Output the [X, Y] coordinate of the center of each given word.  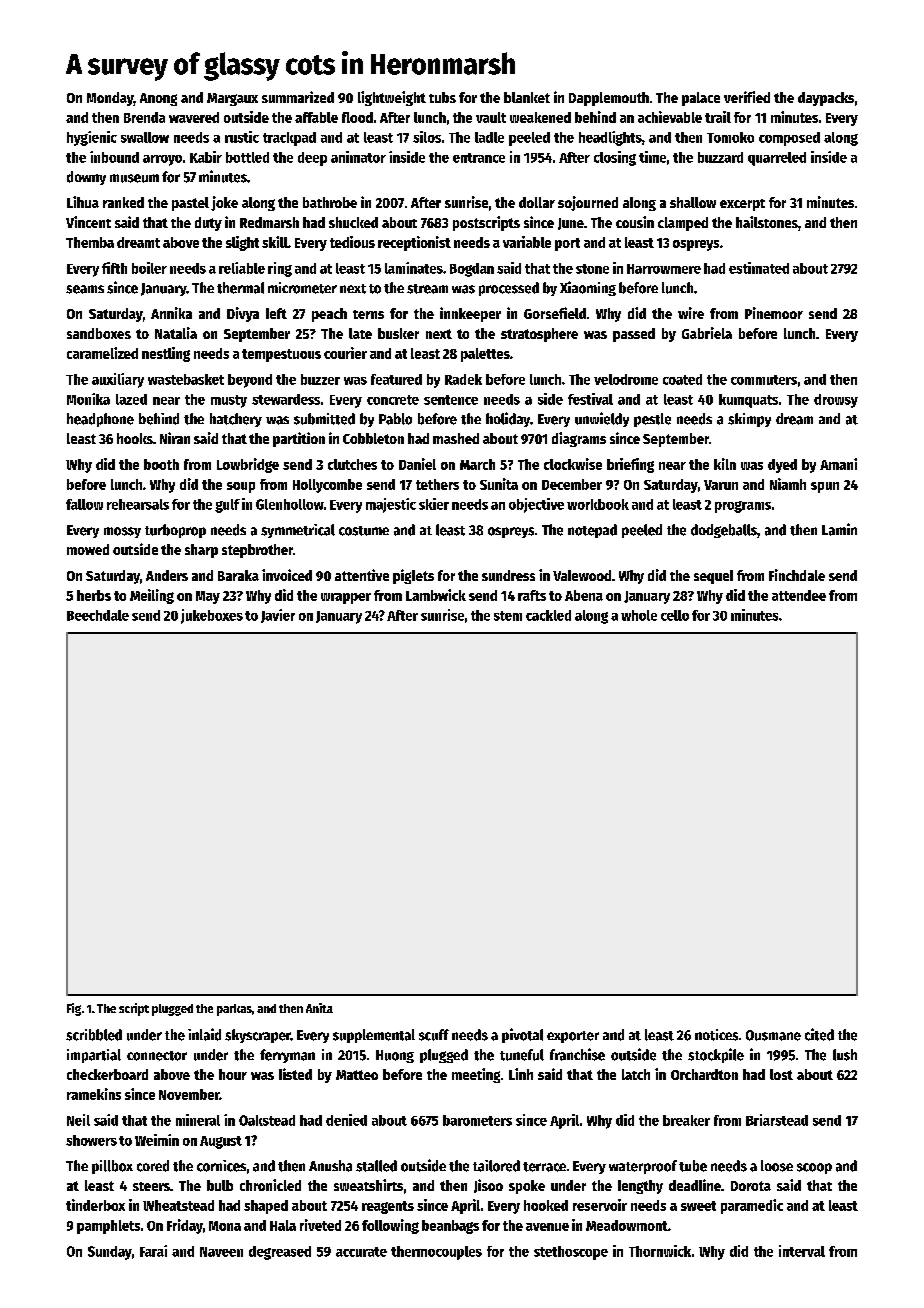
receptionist [414, 243]
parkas [234, 1010]
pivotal [522, 1035]
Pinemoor [774, 313]
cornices [221, 1166]
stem [508, 616]
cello [675, 615]
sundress [508, 575]
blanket [527, 97]
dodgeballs [724, 531]
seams [85, 289]
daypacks [826, 99]
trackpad [289, 139]
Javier [278, 616]
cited [819, 1034]
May [208, 597]
